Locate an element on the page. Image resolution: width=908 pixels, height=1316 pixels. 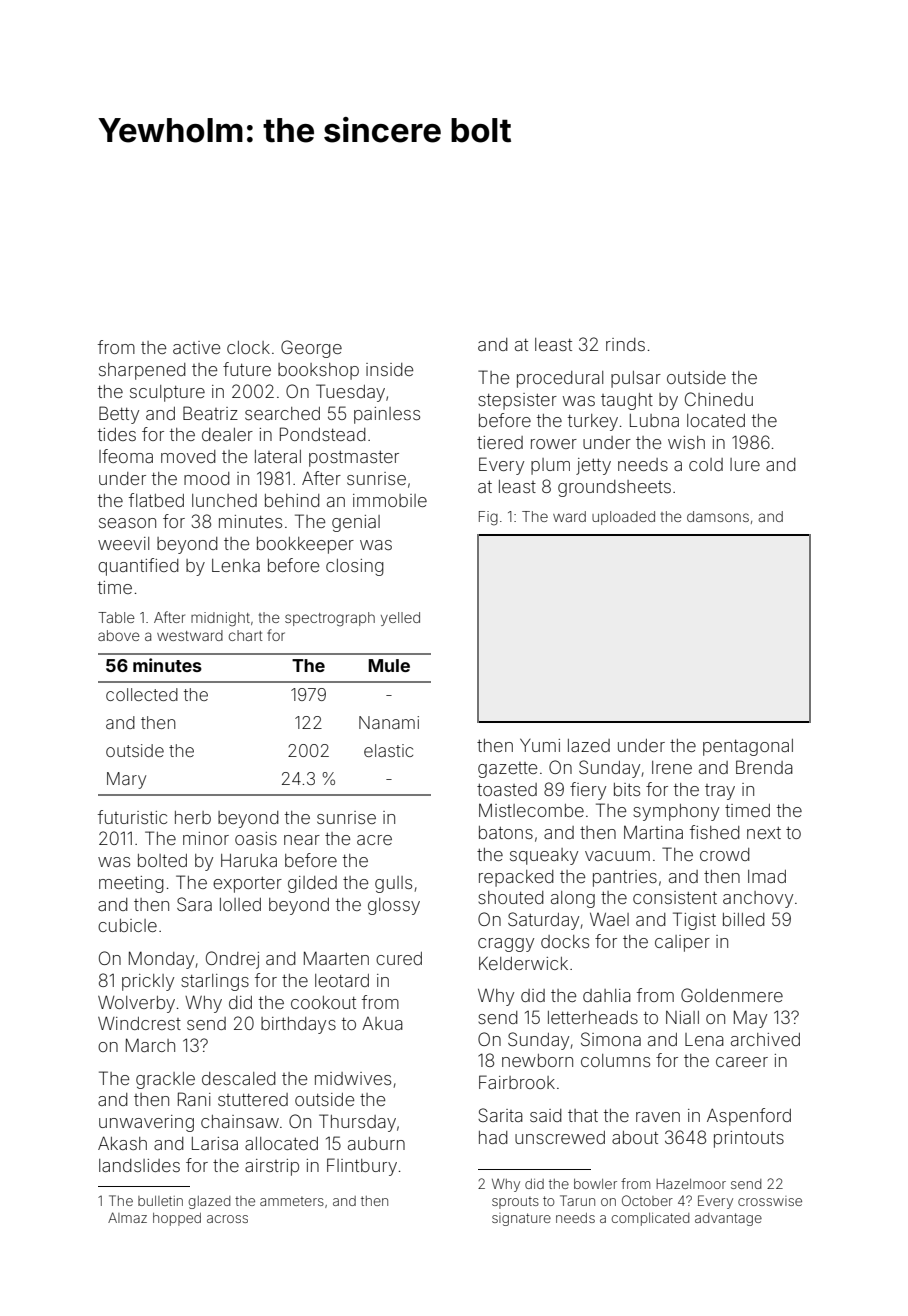
unscrewed is located at coordinates (560, 1137).
